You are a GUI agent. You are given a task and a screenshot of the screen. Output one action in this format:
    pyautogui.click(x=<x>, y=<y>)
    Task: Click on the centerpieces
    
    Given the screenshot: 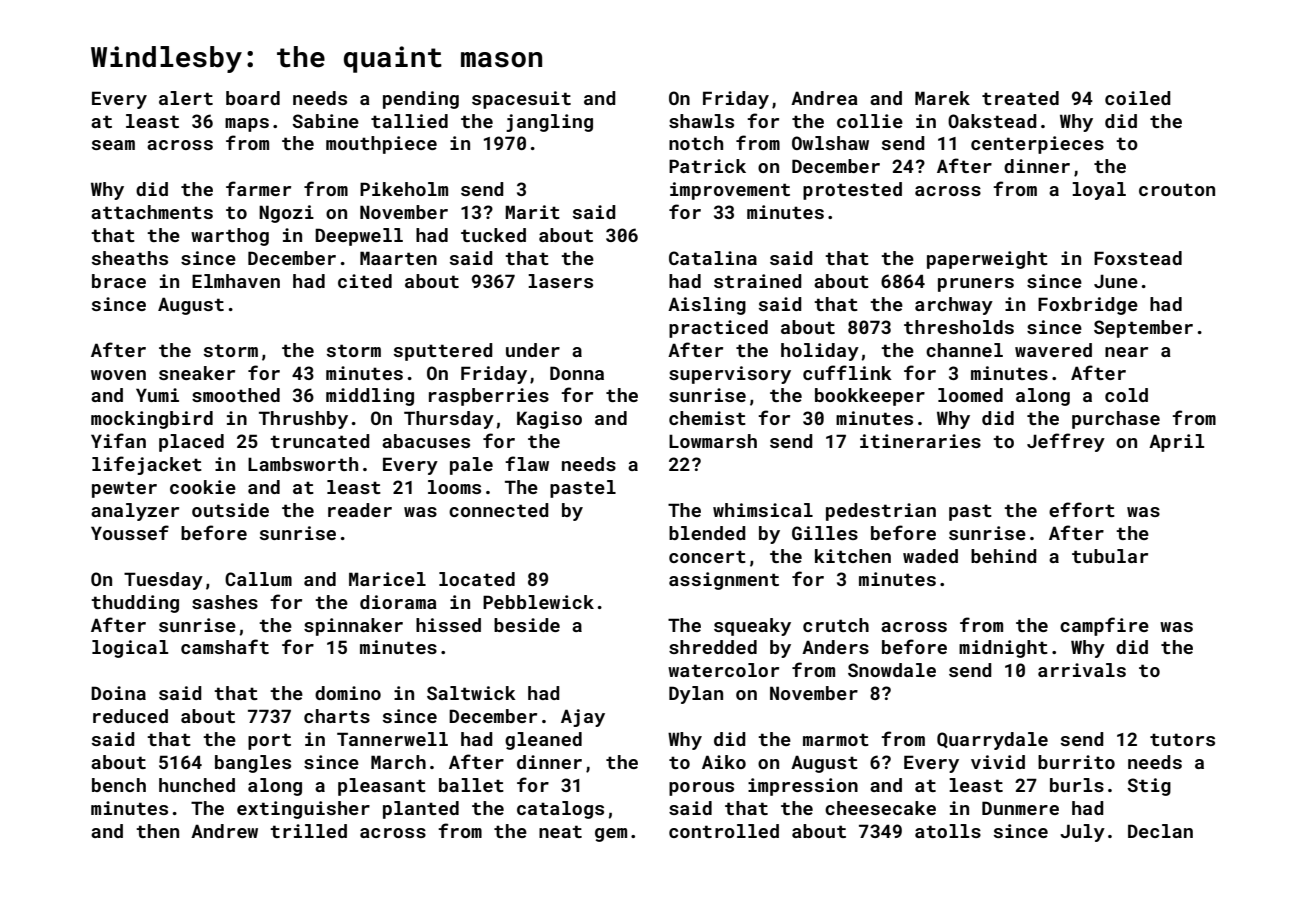 What is the action you would take?
    pyautogui.click(x=1037, y=145)
